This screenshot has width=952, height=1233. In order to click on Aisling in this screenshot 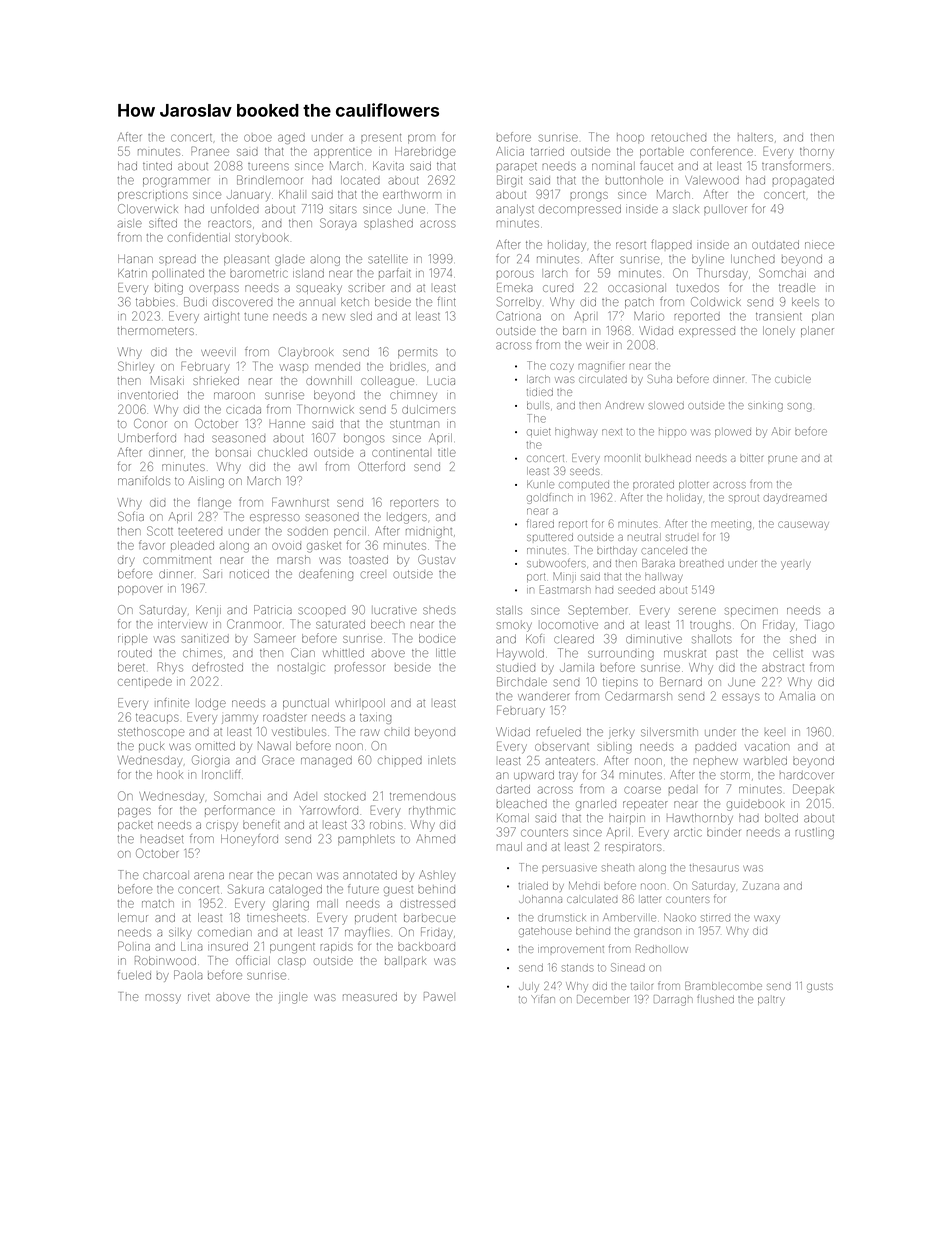, I will do `click(206, 482)`.
